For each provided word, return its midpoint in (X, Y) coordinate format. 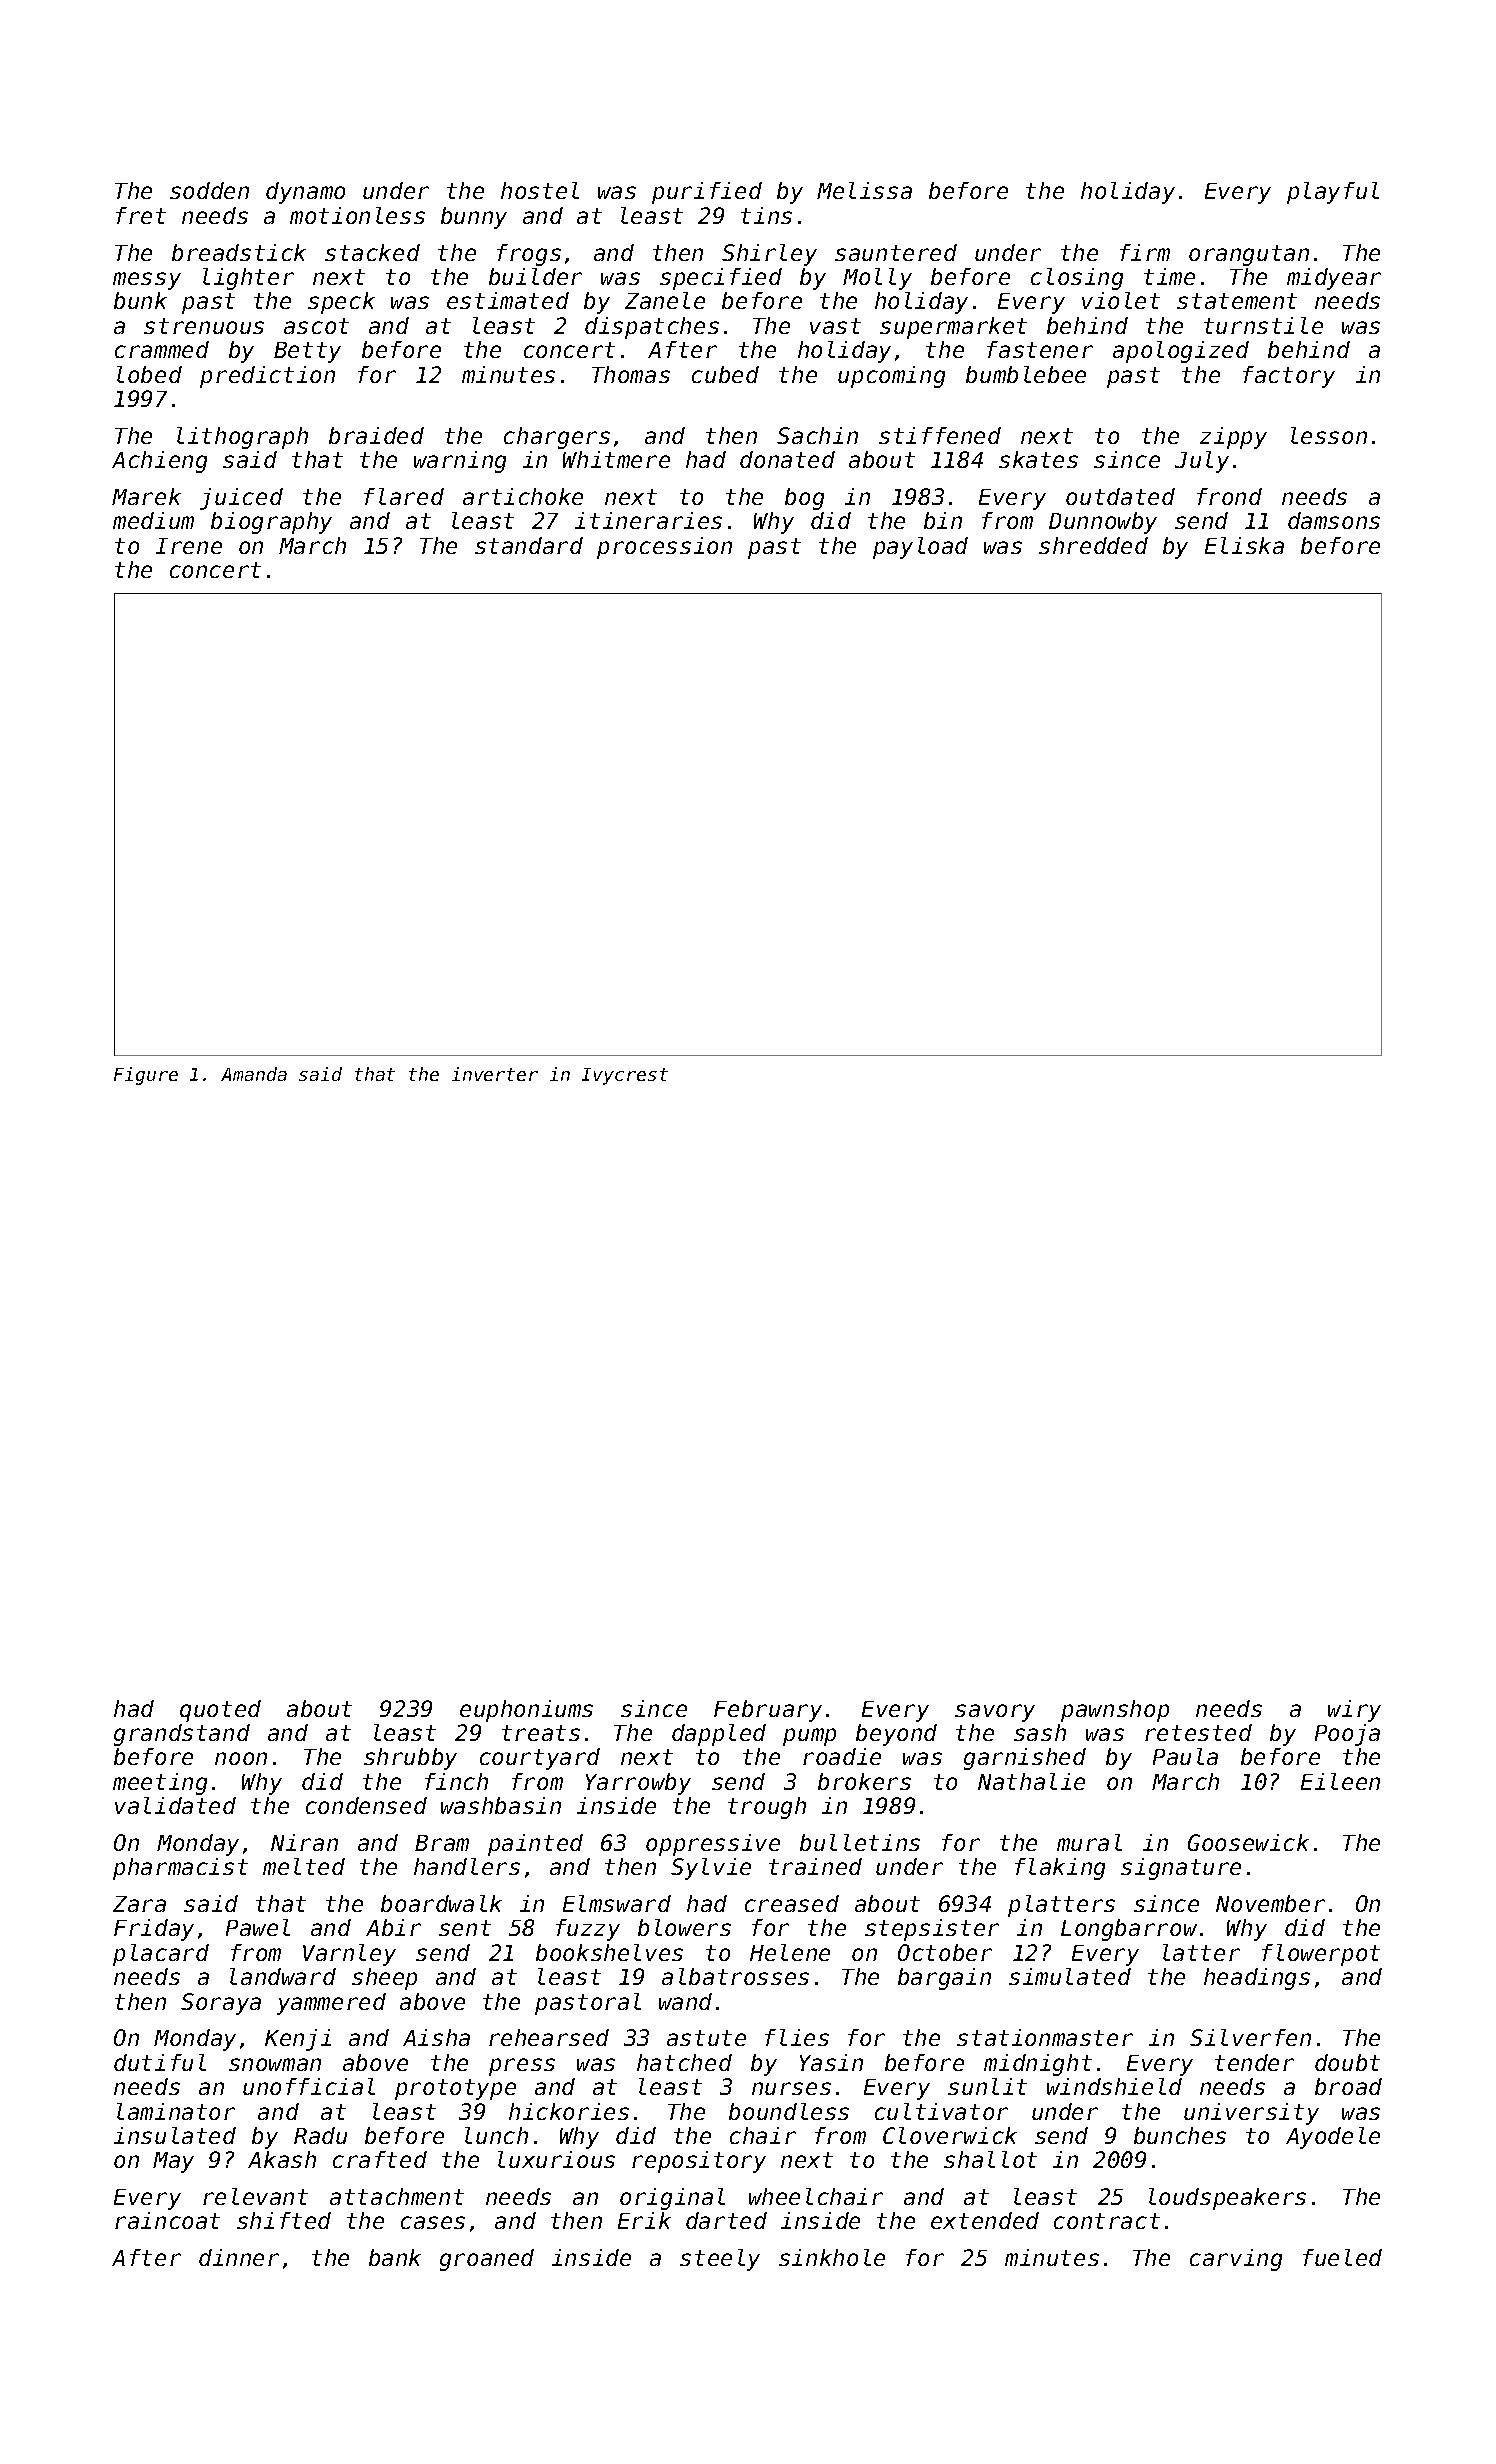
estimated (508, 300)
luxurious (556, 2159)
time (1169, 276)
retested (1198, 1732)
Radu (320, 2135)
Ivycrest (625, 1076)
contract (1107, 2221)
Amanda (254, 1074)
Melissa (864, 190)
